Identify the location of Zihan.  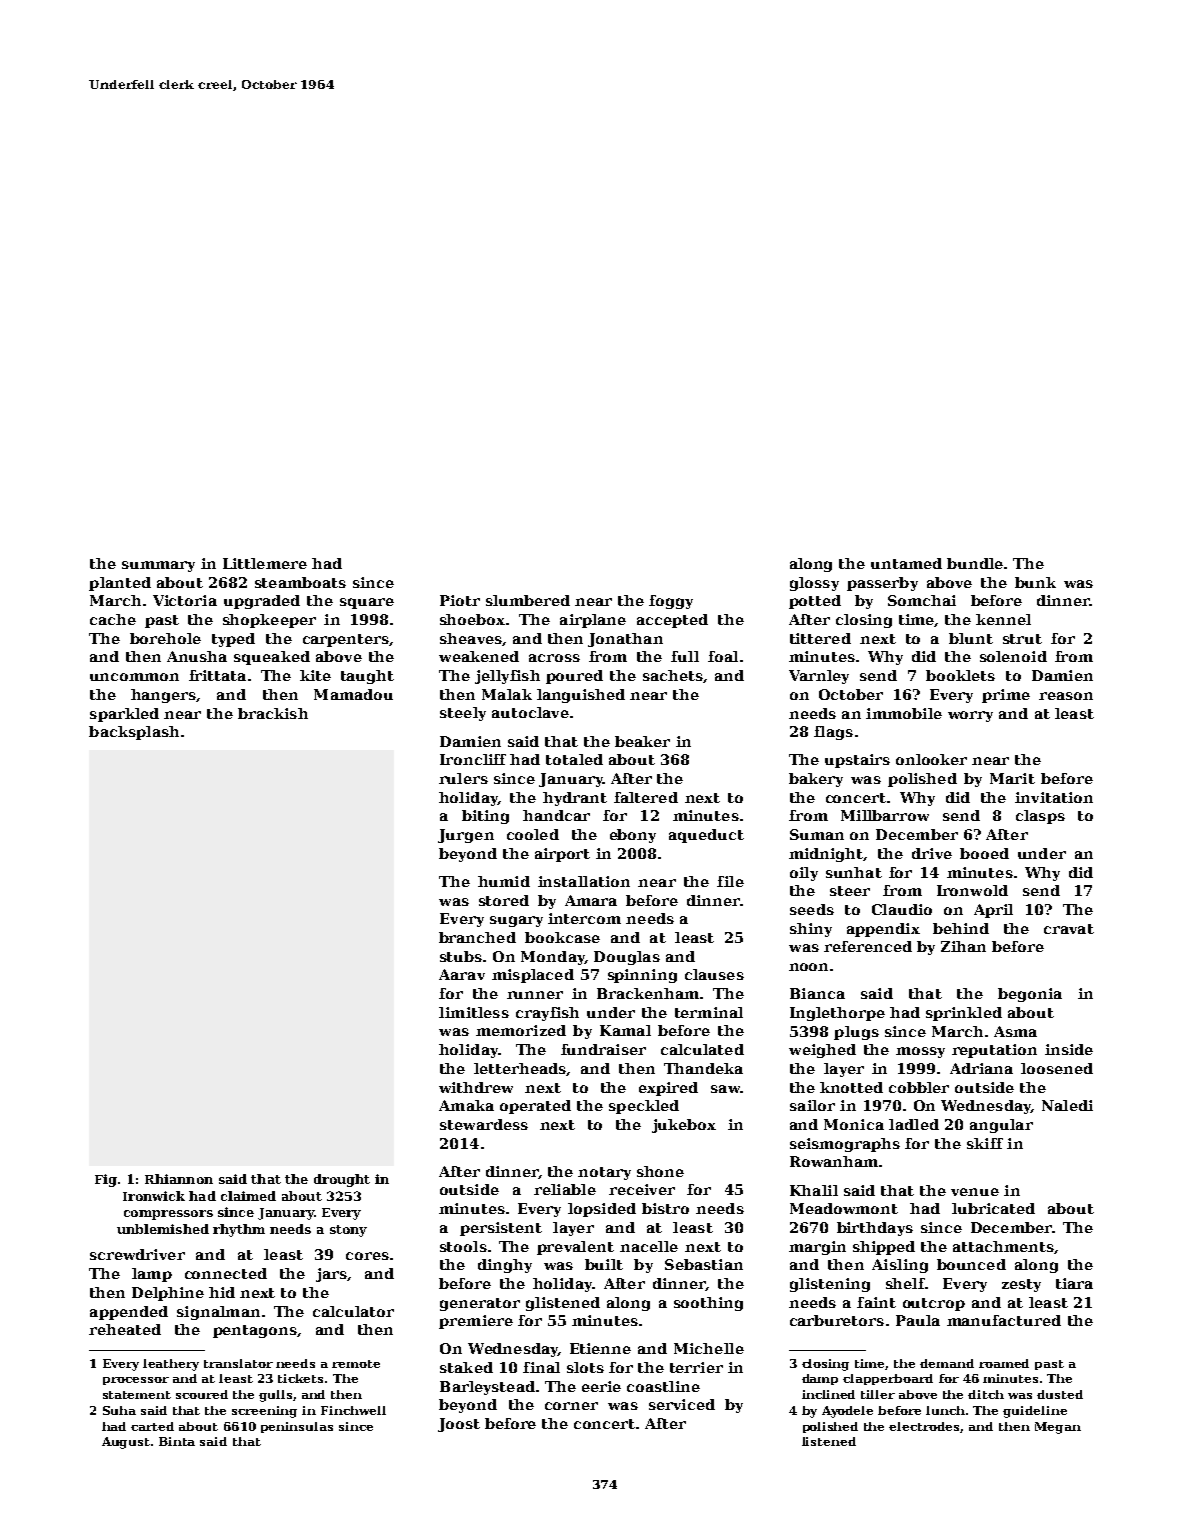
(963, 946).
